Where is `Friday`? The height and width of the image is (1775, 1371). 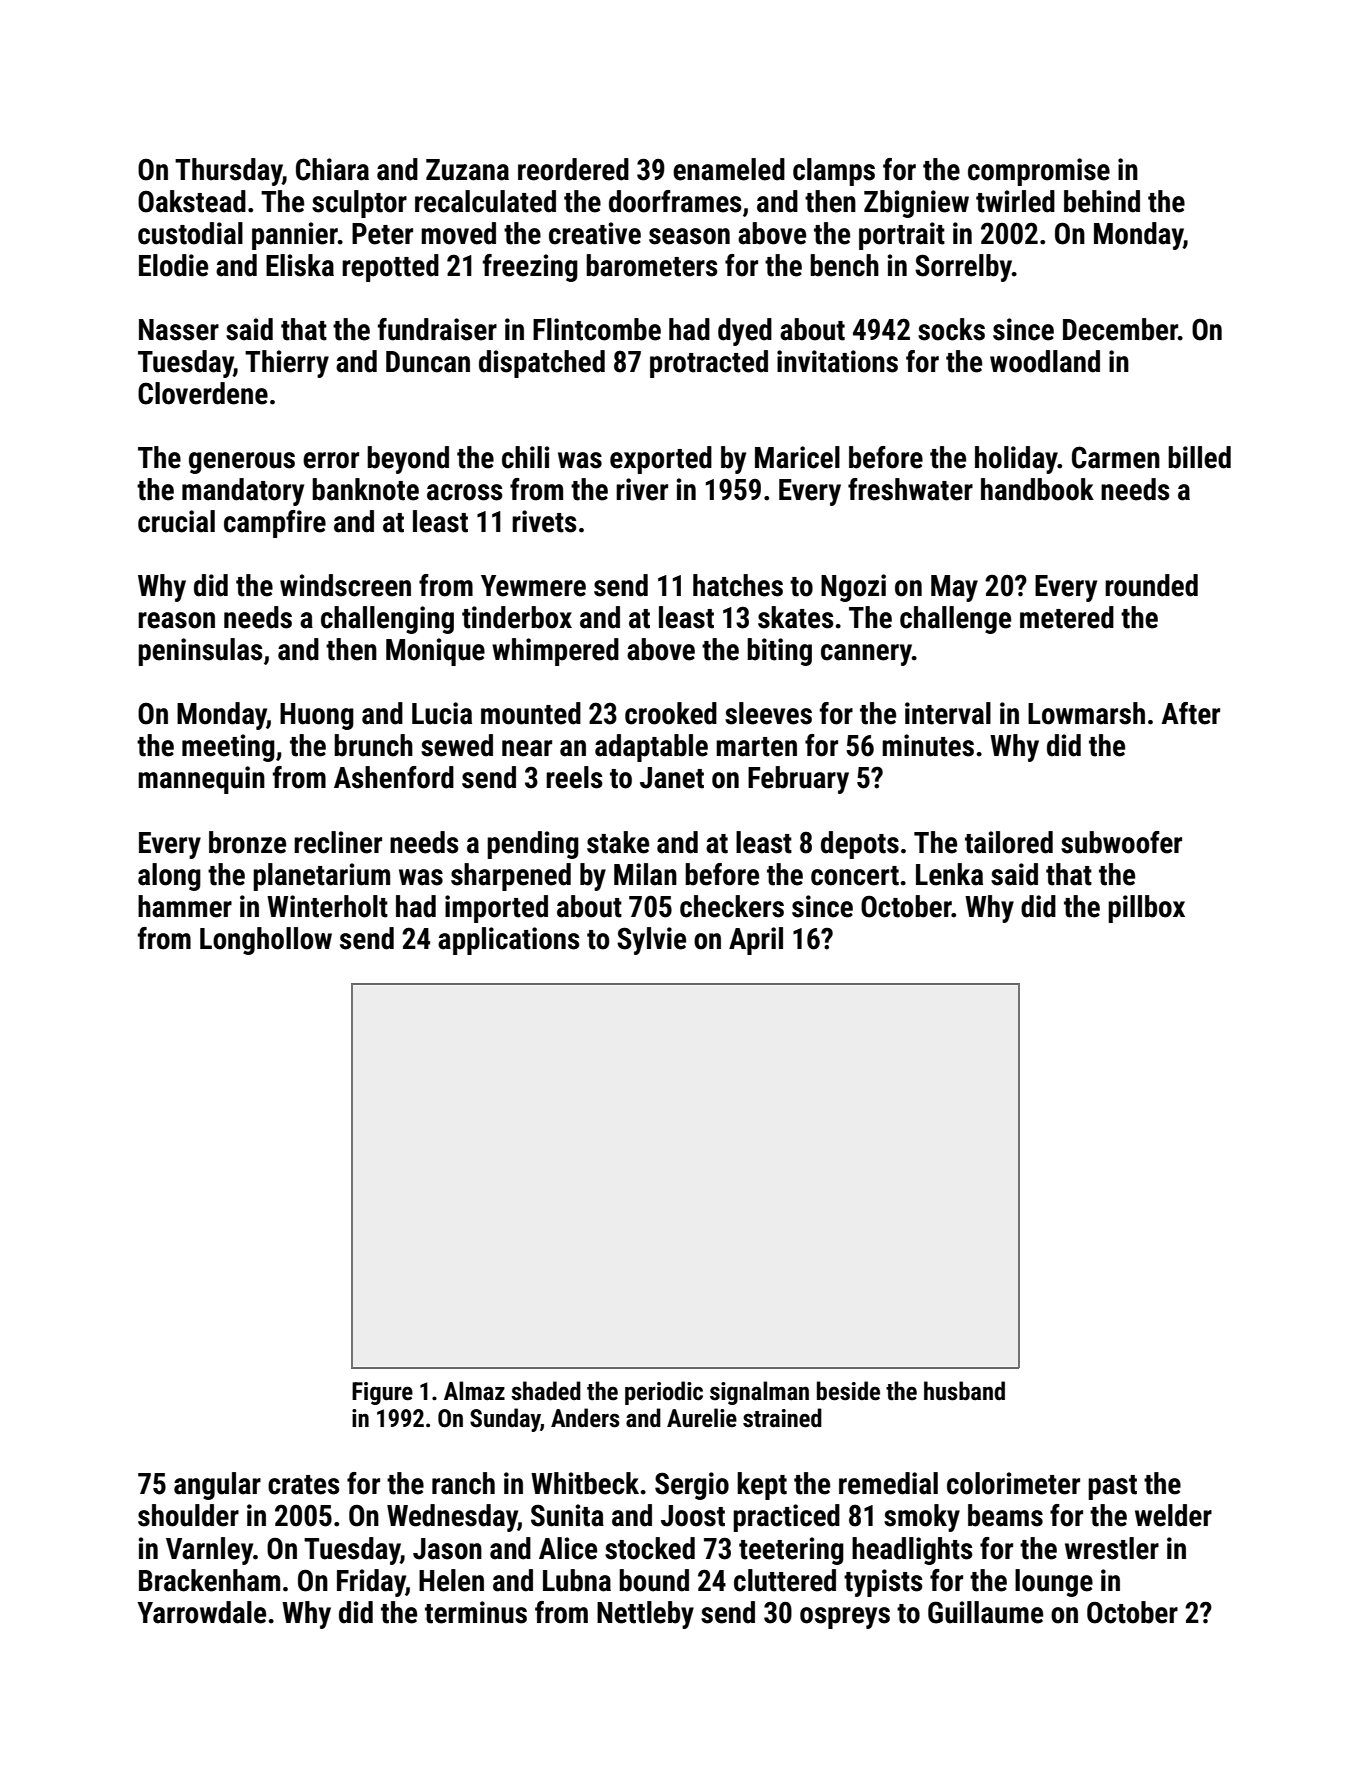
Friday is located at coordinates (371, 1583).
